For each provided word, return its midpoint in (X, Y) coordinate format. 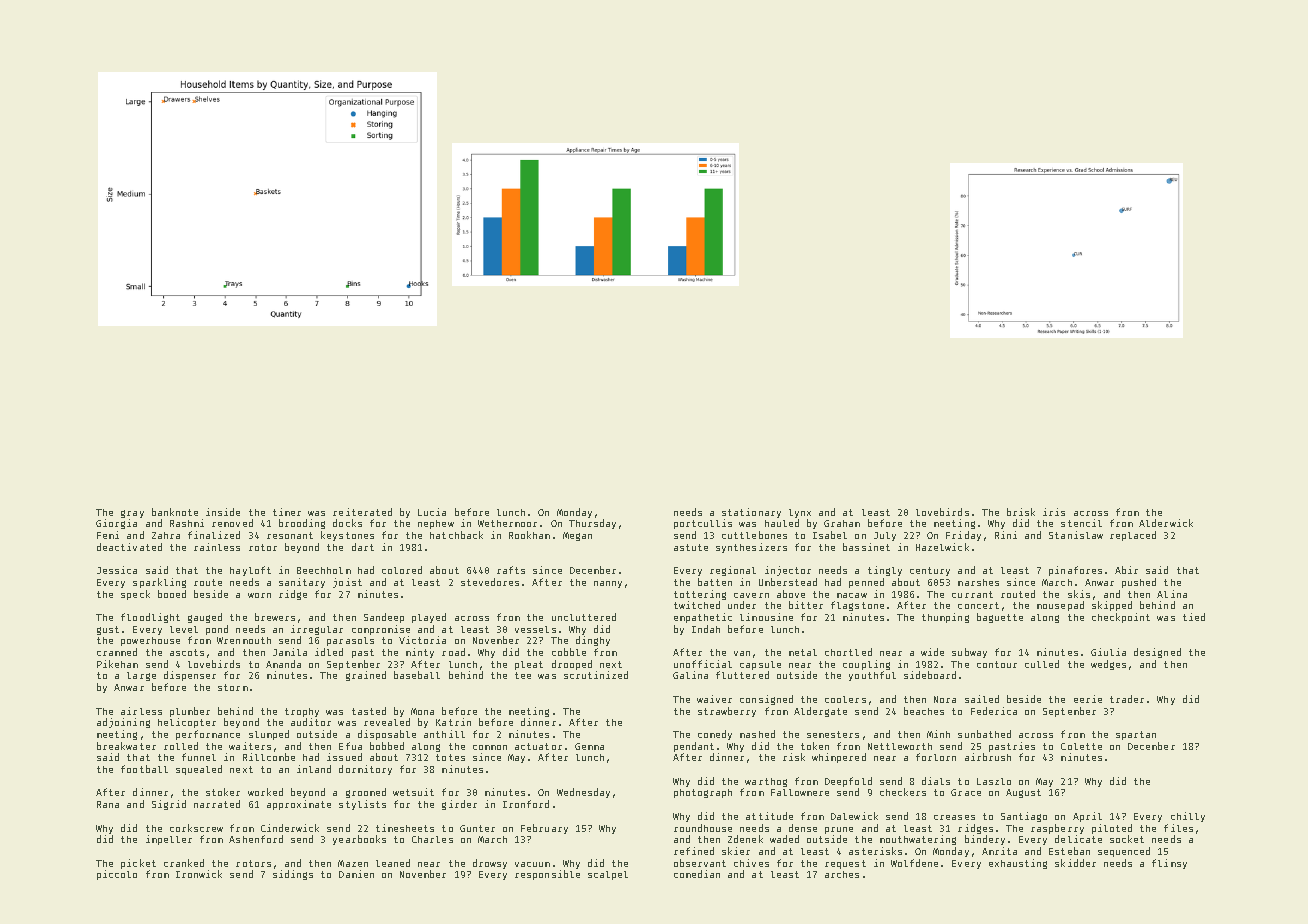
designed (1157, 653)
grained (366, 676)
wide (932, 652)
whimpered (839, 758)
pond (217, 630)
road (453, 652)
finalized (214, 535)
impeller (169, 840)
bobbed (387, 746)
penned (866, 583)
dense (803, 828)
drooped (572, 665)
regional (733, 571)
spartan (1136, 735)
